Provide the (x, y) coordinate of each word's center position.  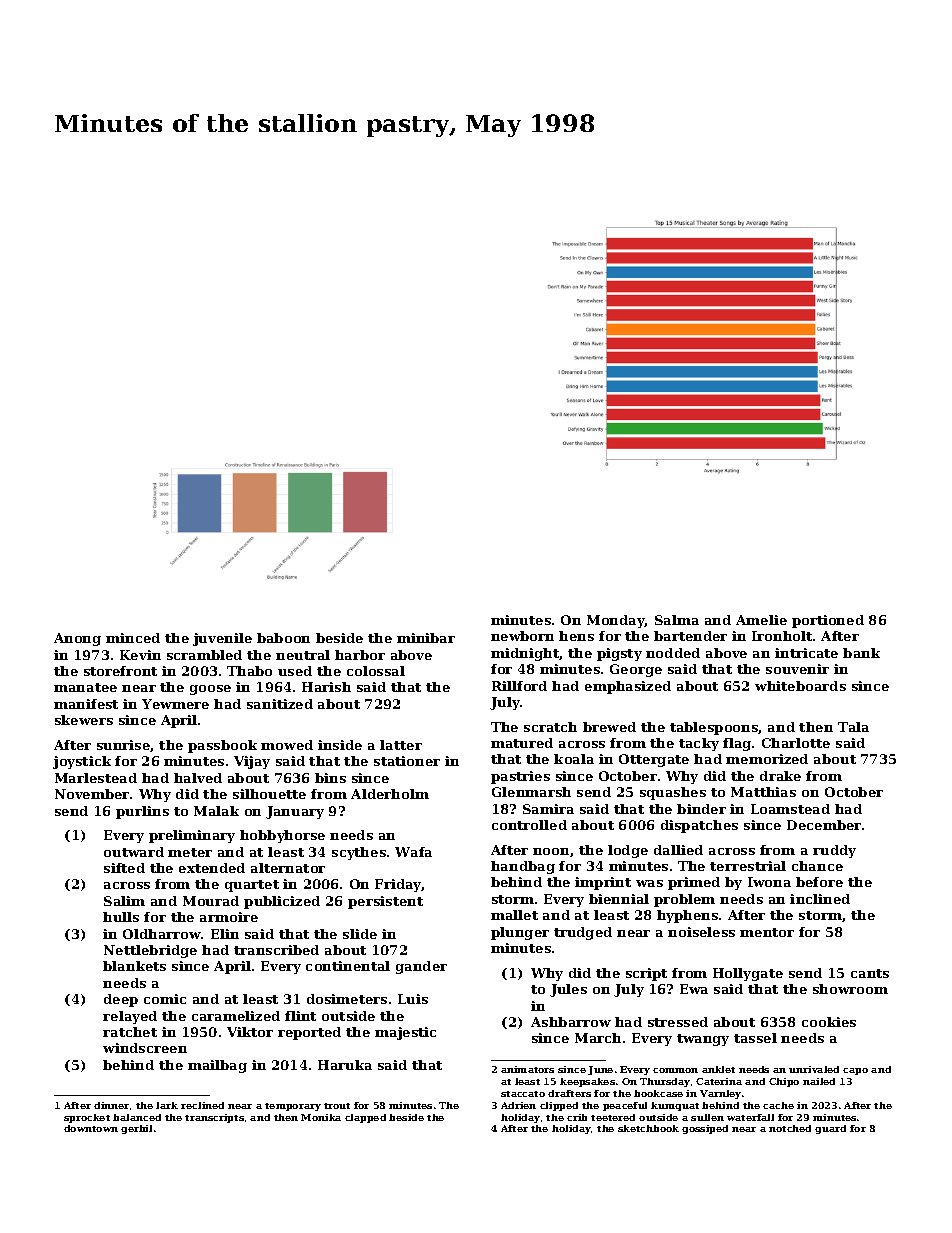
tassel (755, 1038)
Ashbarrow (571, 1022)
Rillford (519, 686)
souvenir (797, 669)
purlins (142, 812)
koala (574, 759)
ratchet (130, 1032)
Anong (77, 639)
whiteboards (800, 686)
